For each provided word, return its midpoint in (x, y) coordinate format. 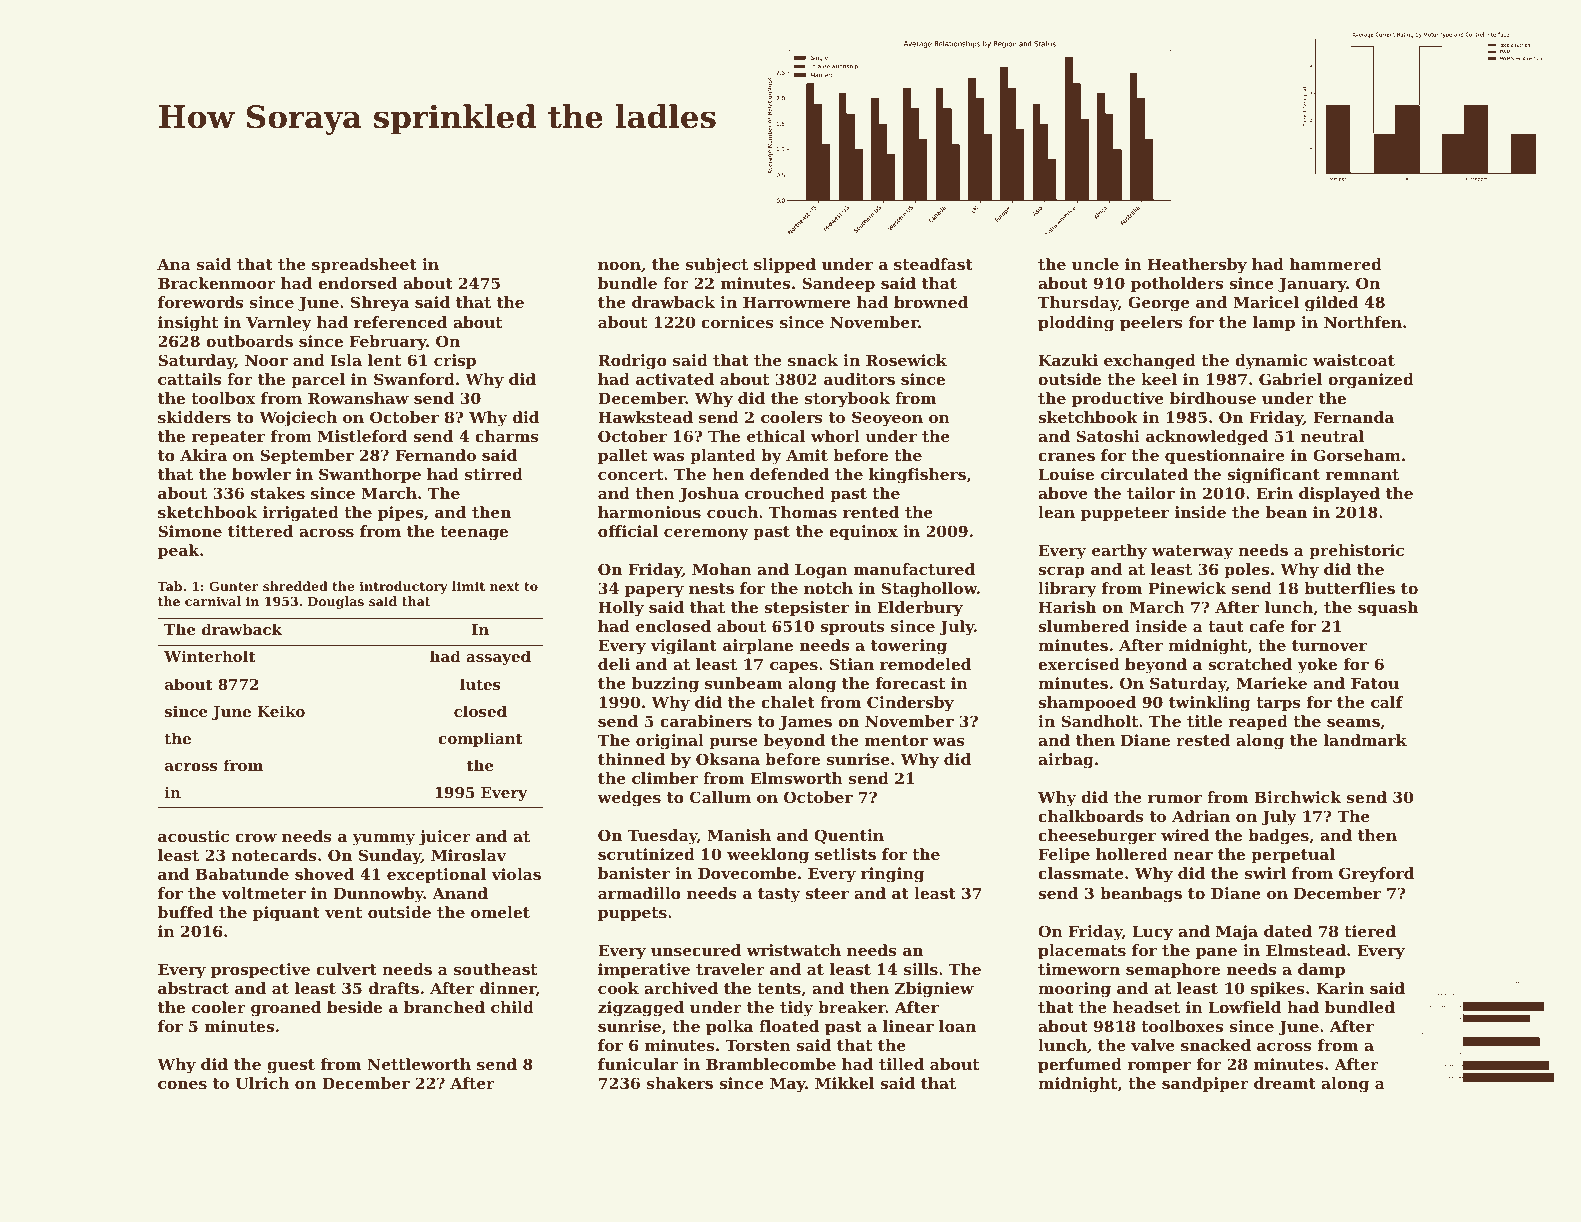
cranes (1066, 457)
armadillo (639, 893)
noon (619, 266)
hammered (1336, 264)
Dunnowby (379, 895)
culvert (346, 969)
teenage (474, 533)
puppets (632, 914)
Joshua (709, 494)
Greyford (1376, 875)
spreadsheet (364, 265)
